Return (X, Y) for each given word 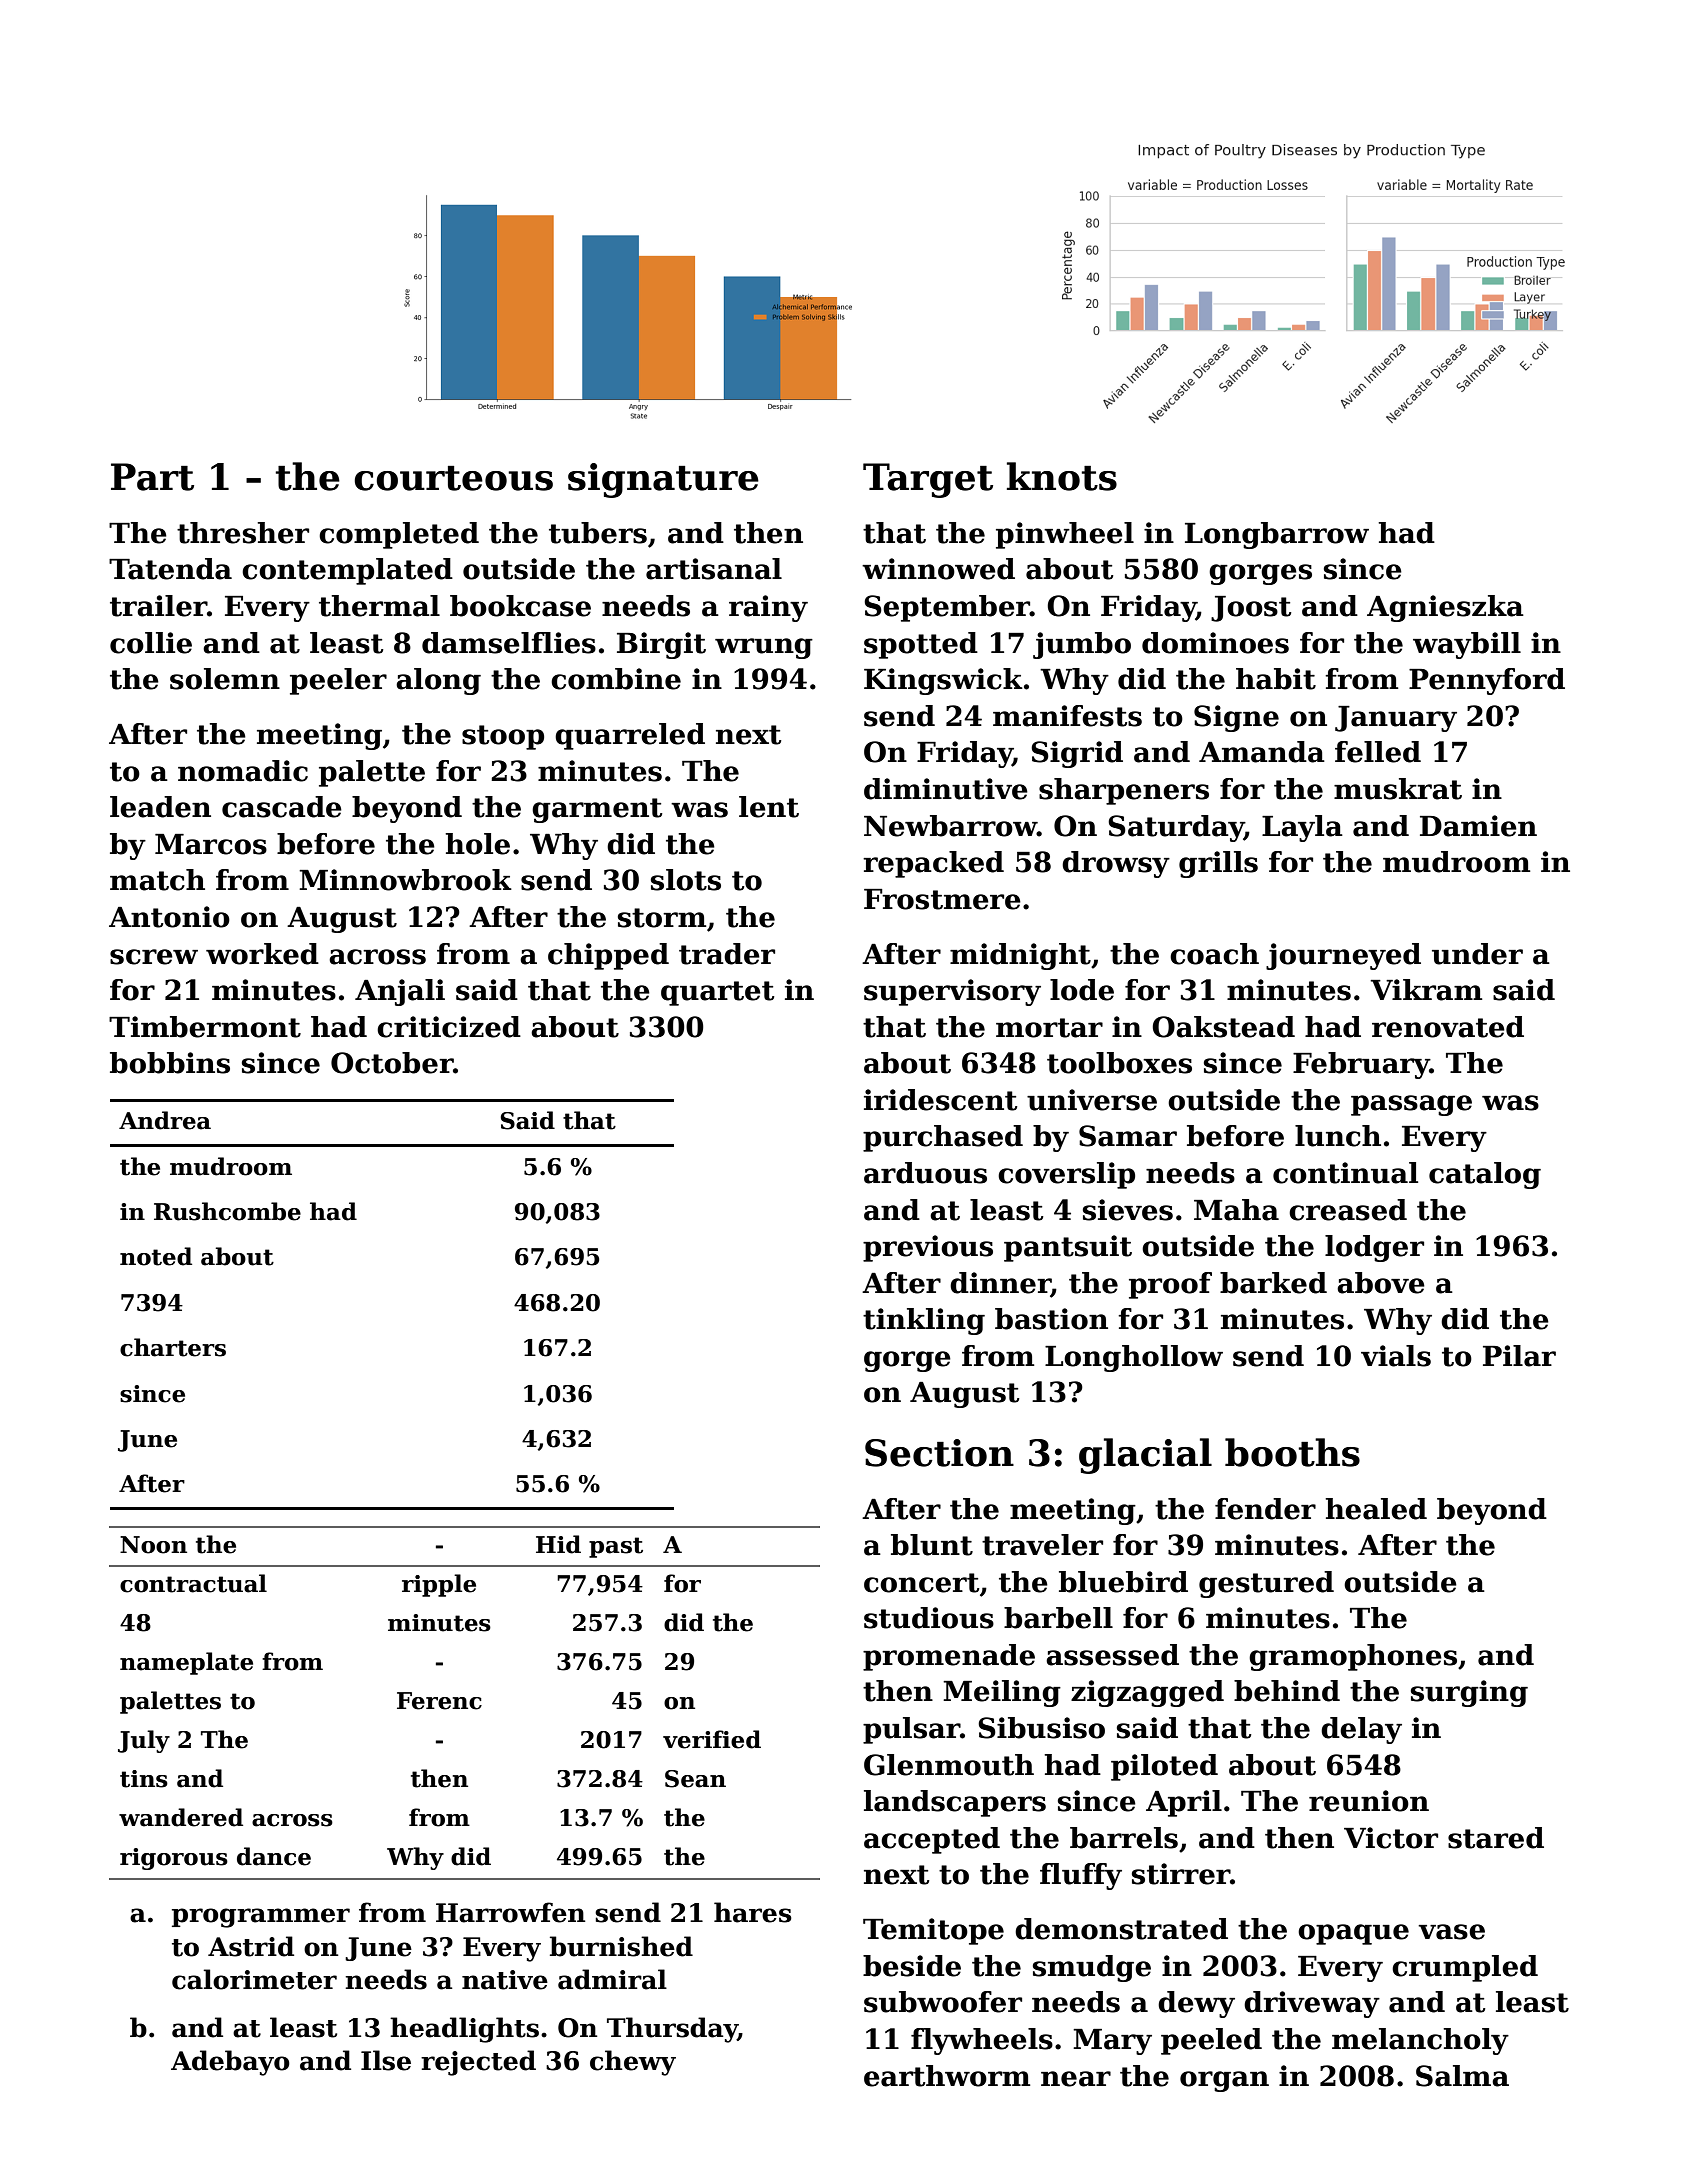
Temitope (933, 1931)
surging (1469, 1693)
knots (1062, 476)
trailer (158, 606)
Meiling (1002, 1693)
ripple (439, 1585)
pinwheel (1065, 535)
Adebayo (230, 2063)
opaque (1353, 1934)
